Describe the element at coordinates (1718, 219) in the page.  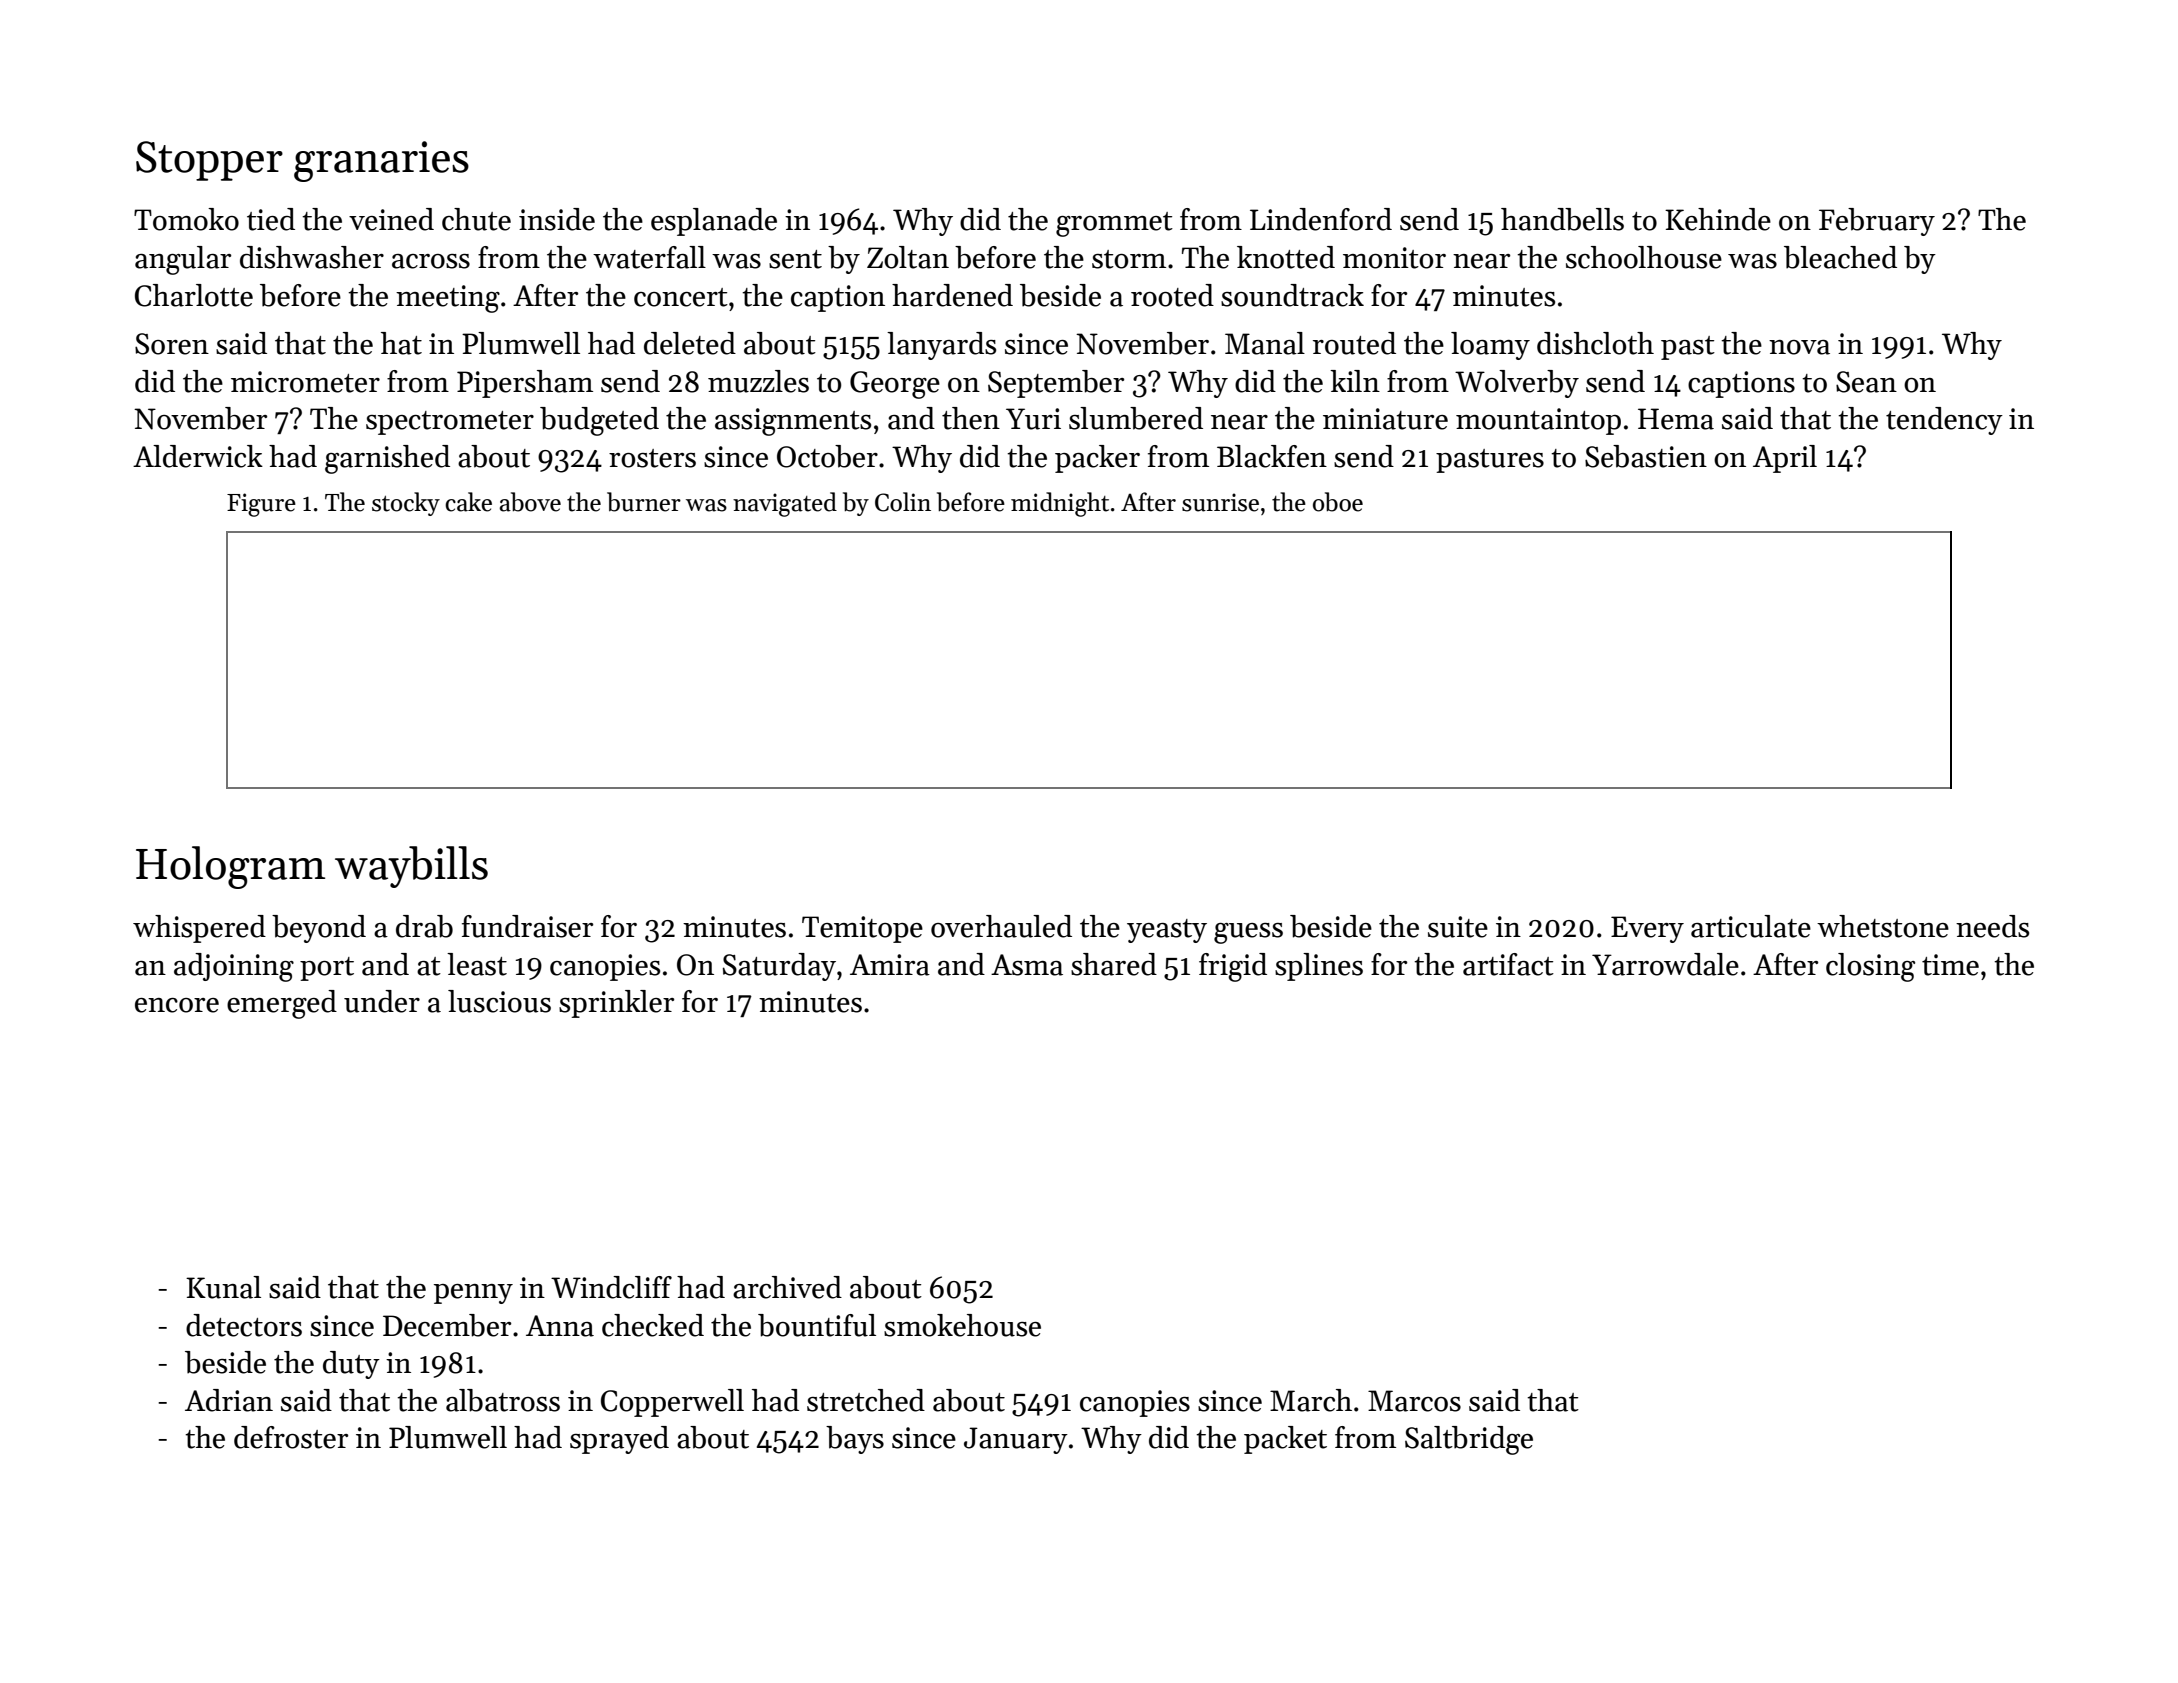
I see `Kehinde` at that location.
